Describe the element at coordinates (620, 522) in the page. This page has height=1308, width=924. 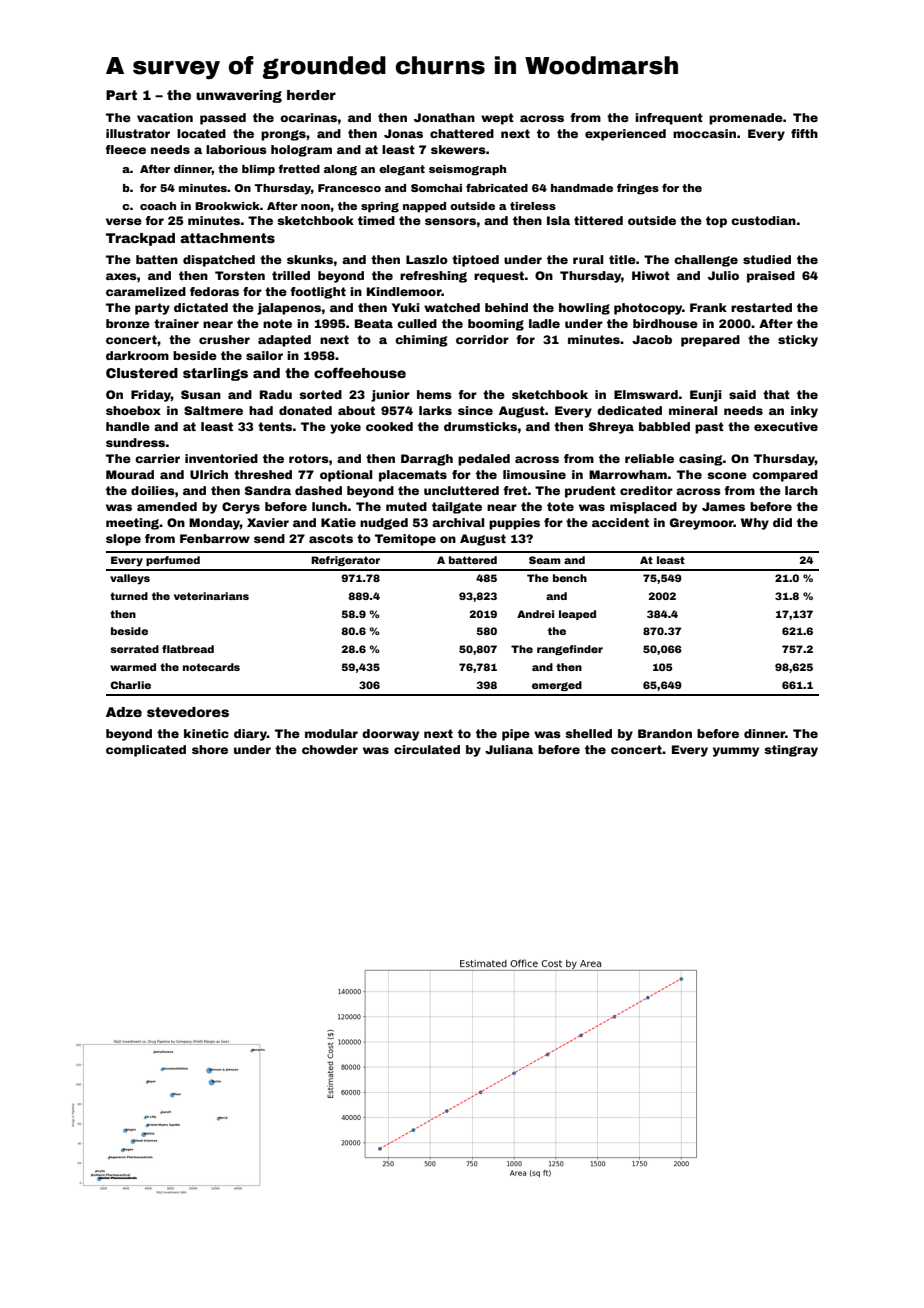
I see `accident` at that location.
